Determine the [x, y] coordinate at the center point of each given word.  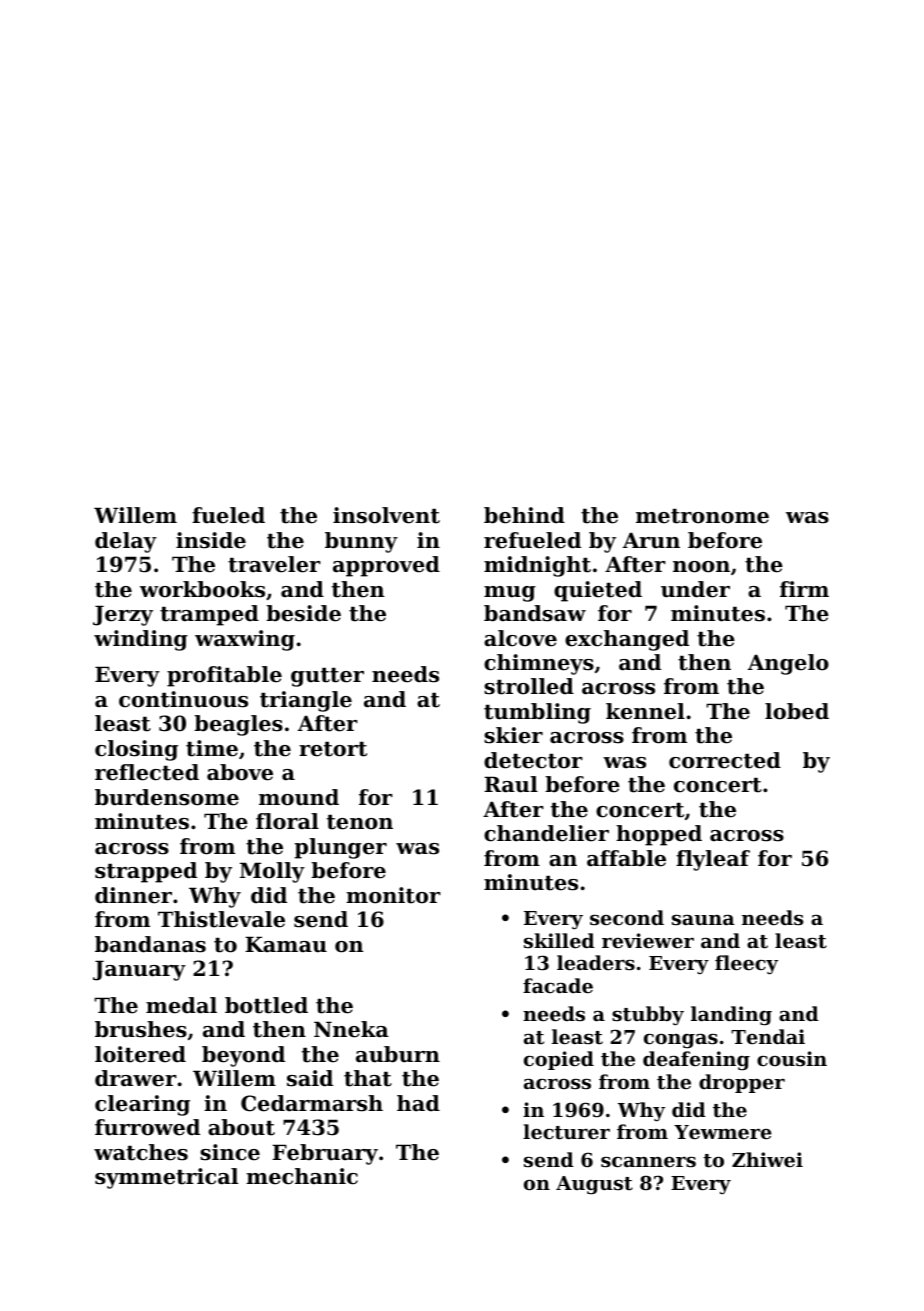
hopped [659, 835]
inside [211, 540]
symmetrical [166, 1178]
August [594, 1185]
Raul [511, 784]
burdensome [167, 797]
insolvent [386, 515]
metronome [702, 516]
